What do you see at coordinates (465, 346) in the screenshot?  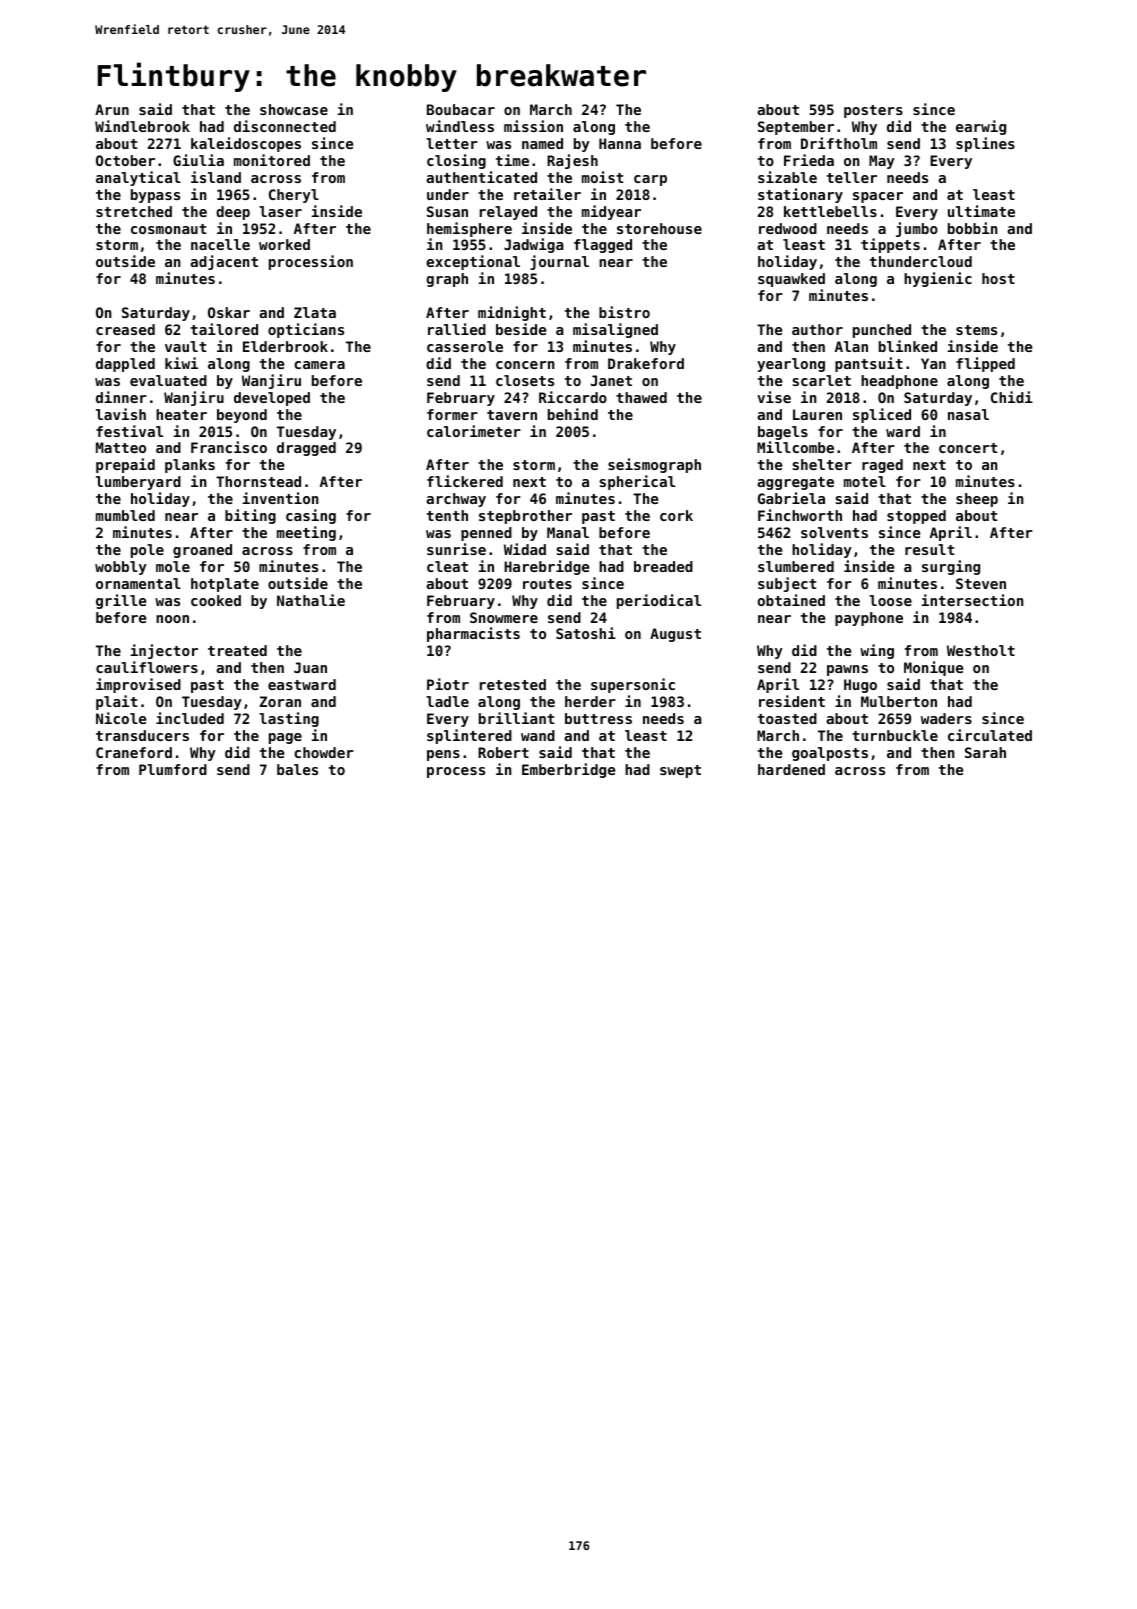 I see `casserole` at bounding box center [465, 346].
